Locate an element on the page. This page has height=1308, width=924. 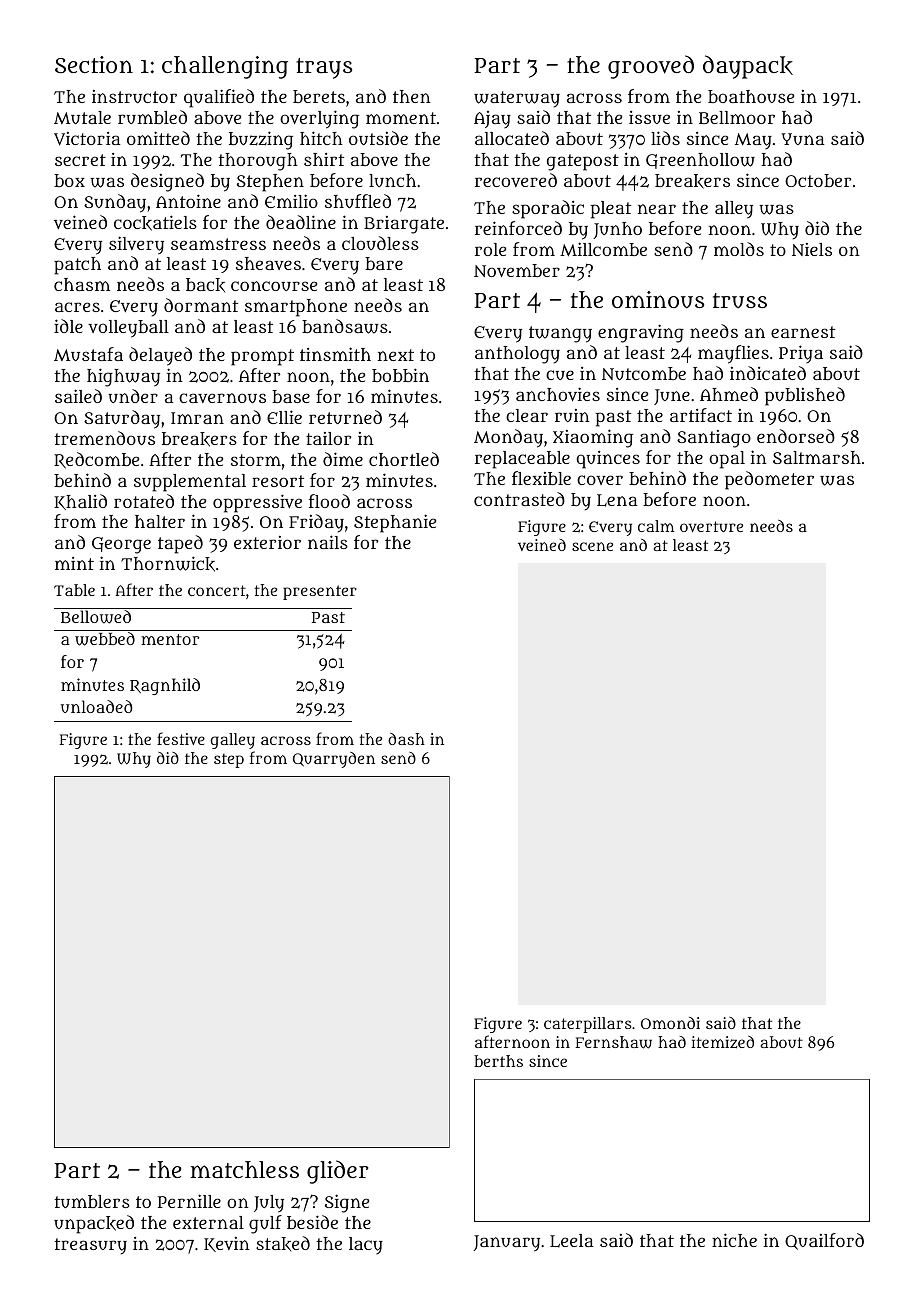
reinforced is located at coordinates (518, 228).
